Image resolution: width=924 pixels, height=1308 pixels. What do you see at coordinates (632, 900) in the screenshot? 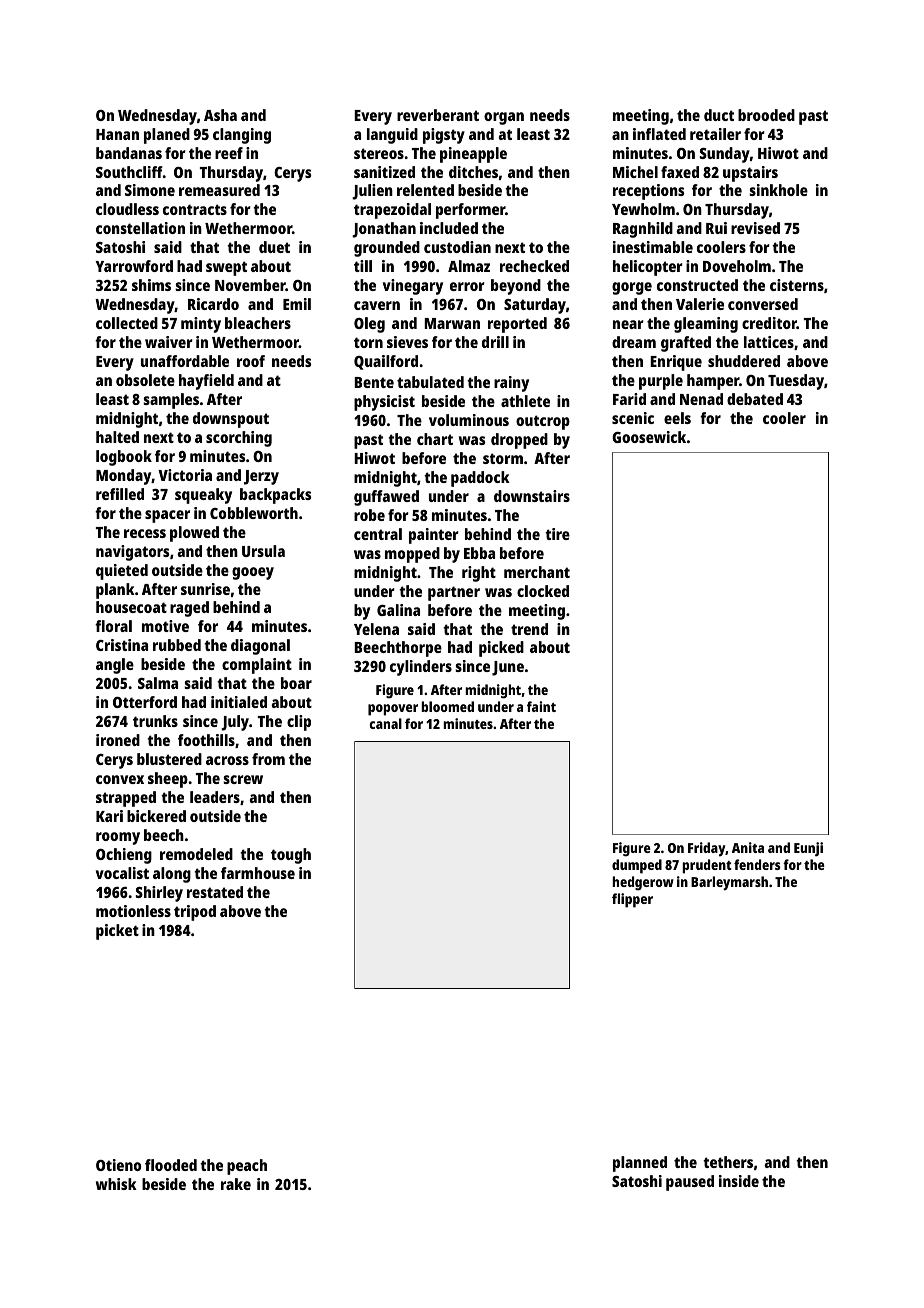
I see `flipper` at bounding box center [632, 900].
